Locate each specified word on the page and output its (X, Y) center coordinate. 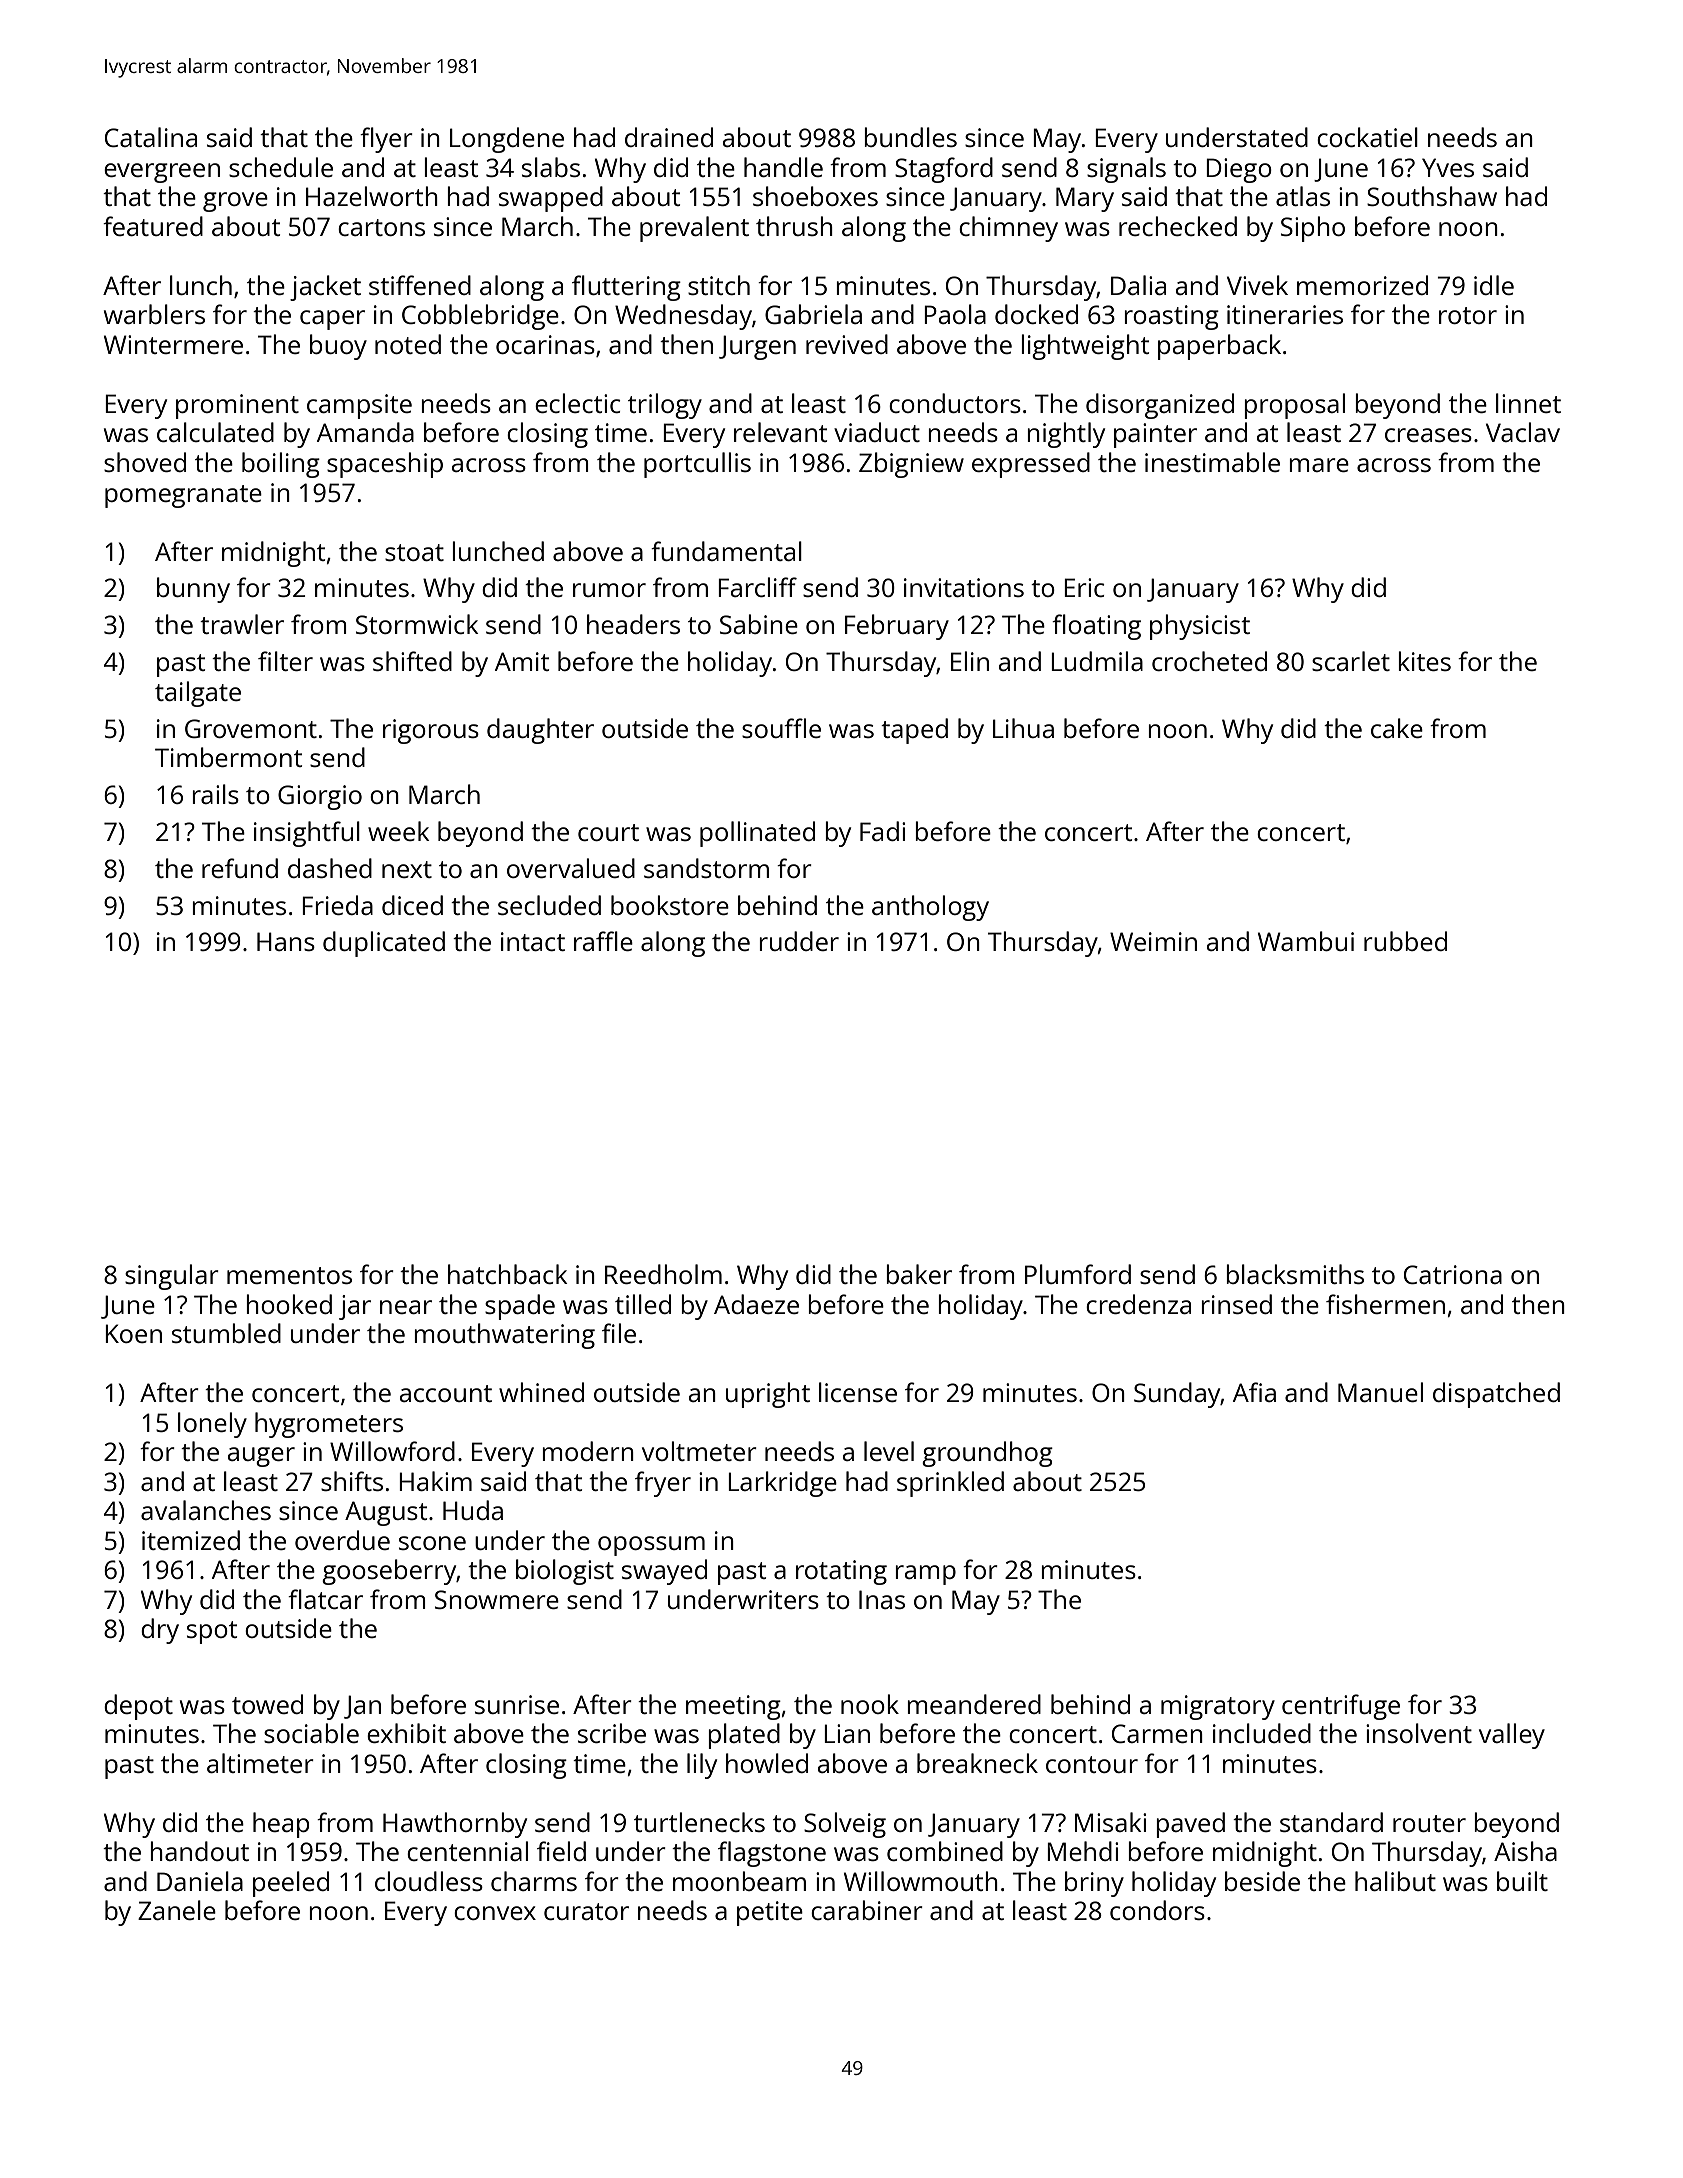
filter (285, 661)
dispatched (1496, 1395)
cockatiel (1367, 137)
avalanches (206, 1510)
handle (783, 167)
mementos (289, 1275)
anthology (930, 908)
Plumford (1078, 1274)
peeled (291, 1884)
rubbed (1405, 941)
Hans (286, 941)
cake (1397, 728)
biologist (565, 1572)
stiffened (420, 285)
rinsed (1236, 1304)
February (897, 627)
